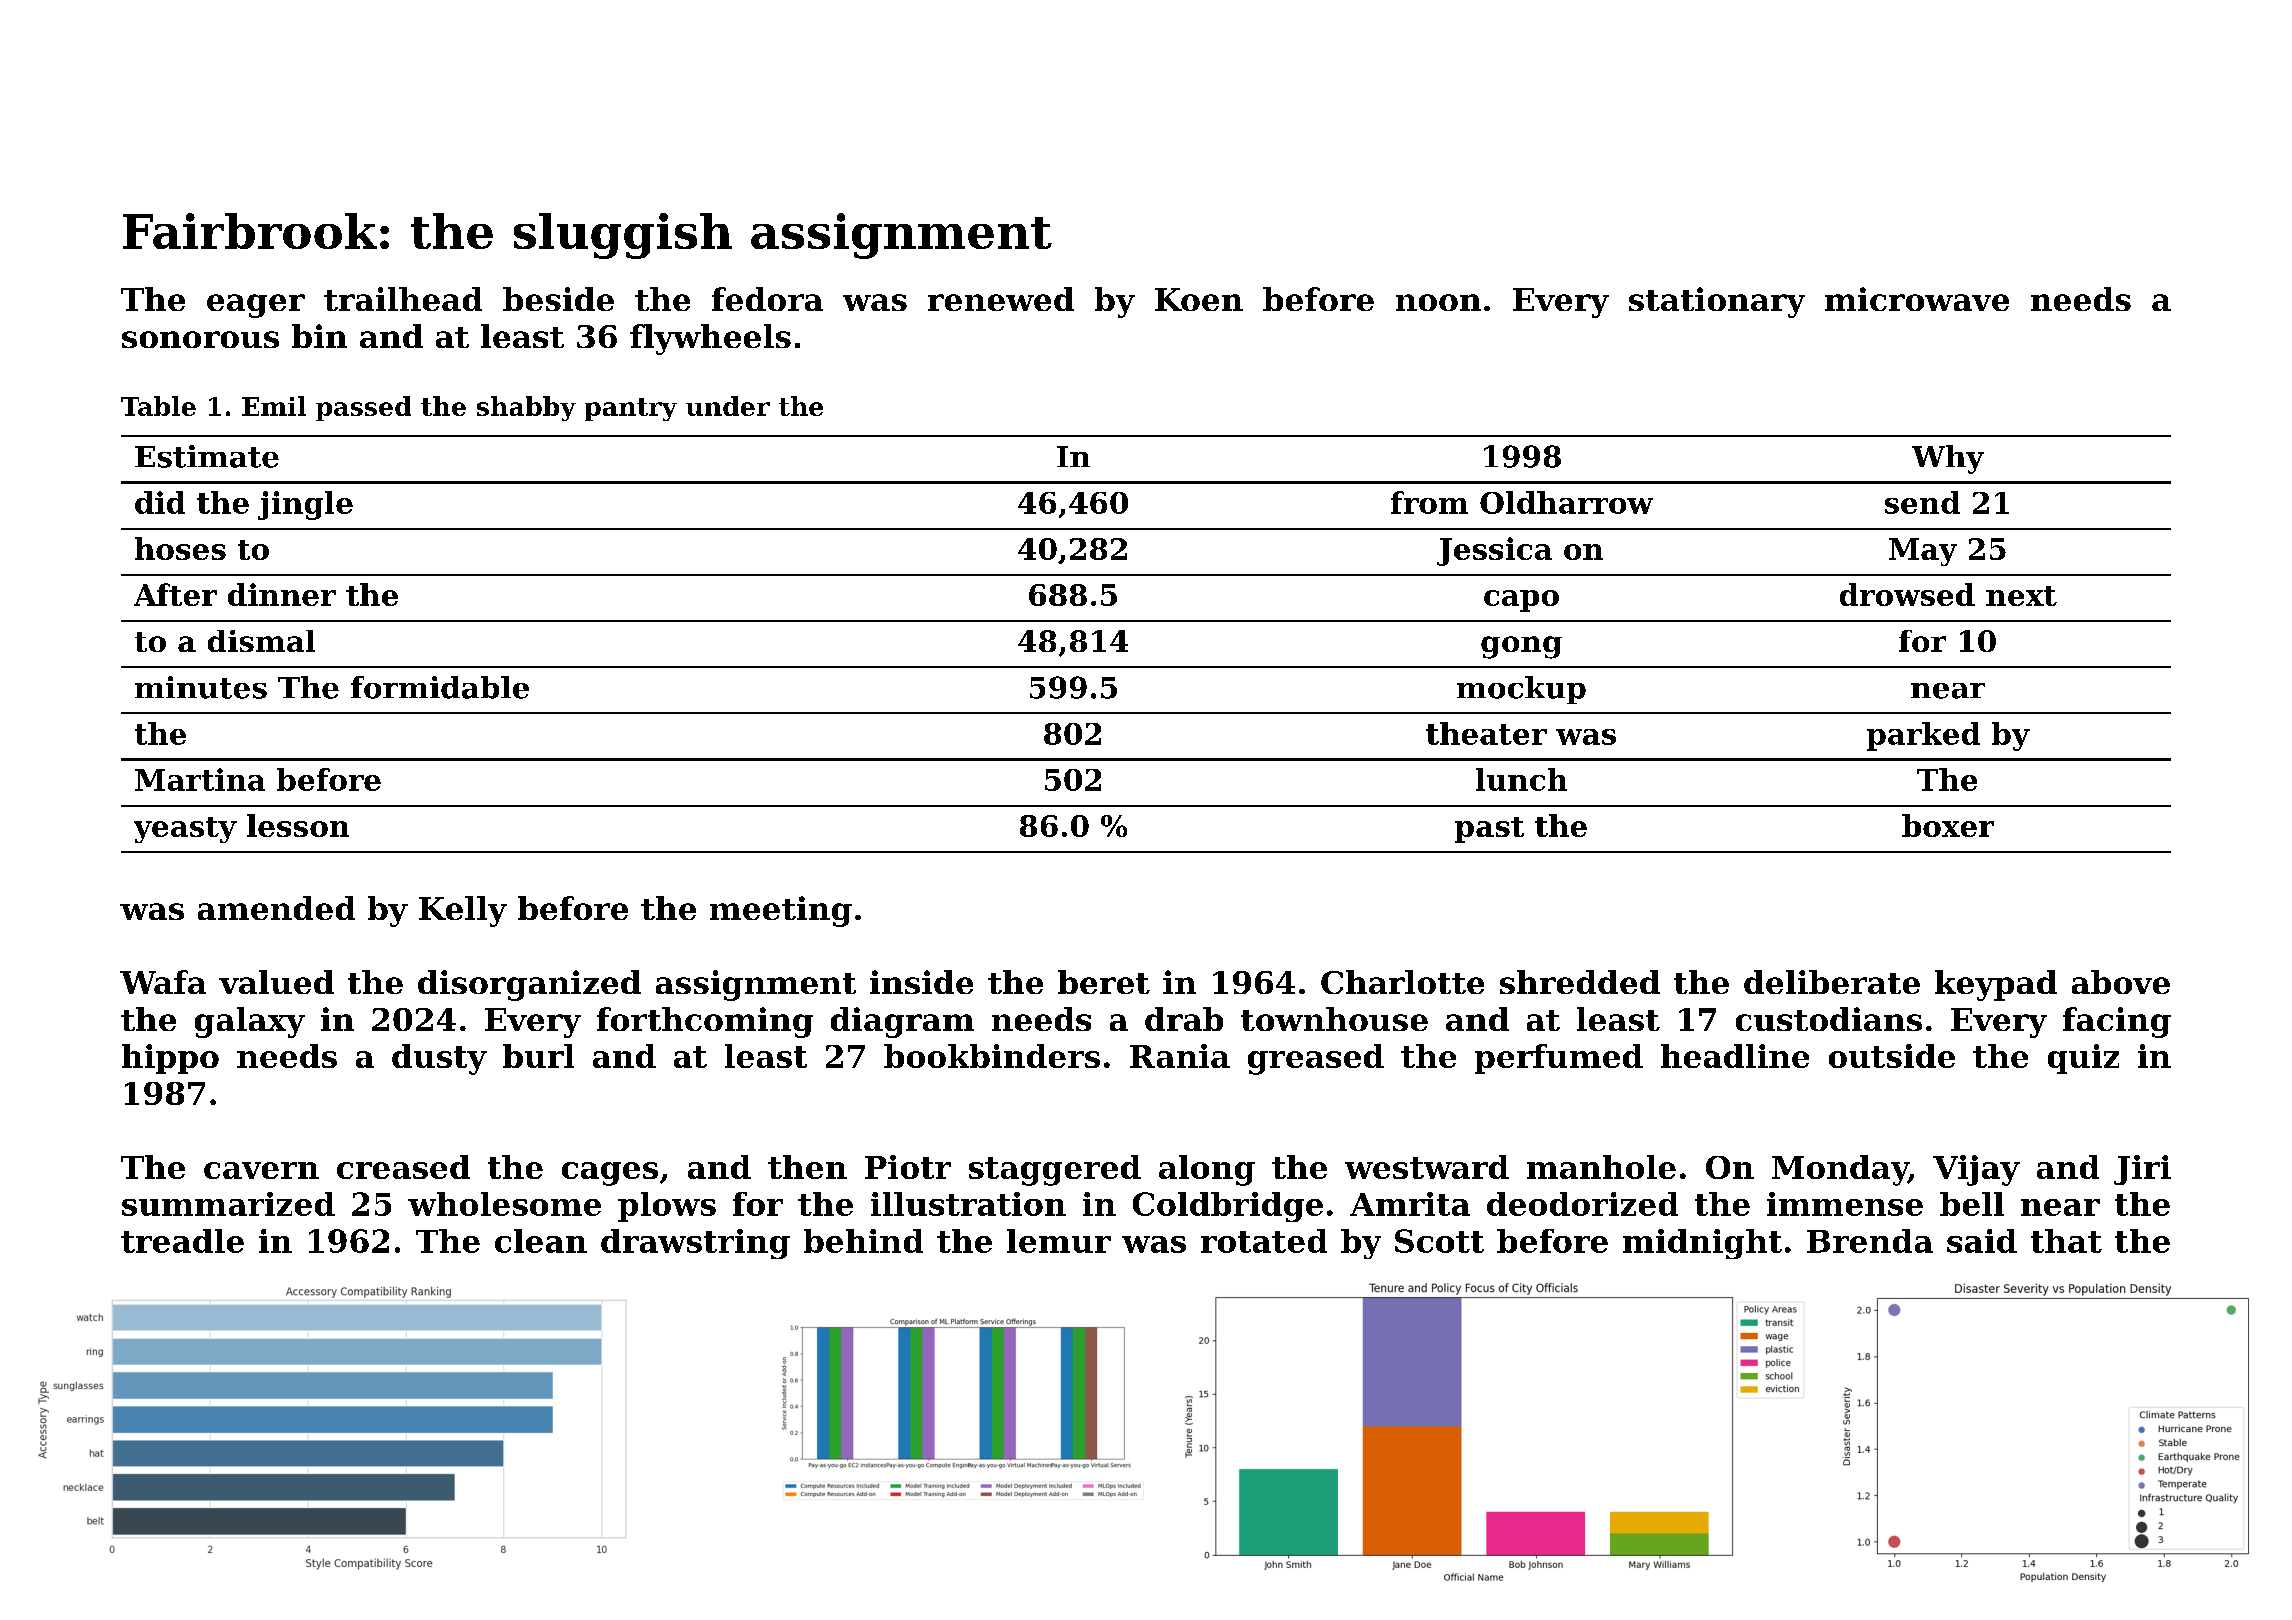  I want to click on stationary, so click(1717, 302).
